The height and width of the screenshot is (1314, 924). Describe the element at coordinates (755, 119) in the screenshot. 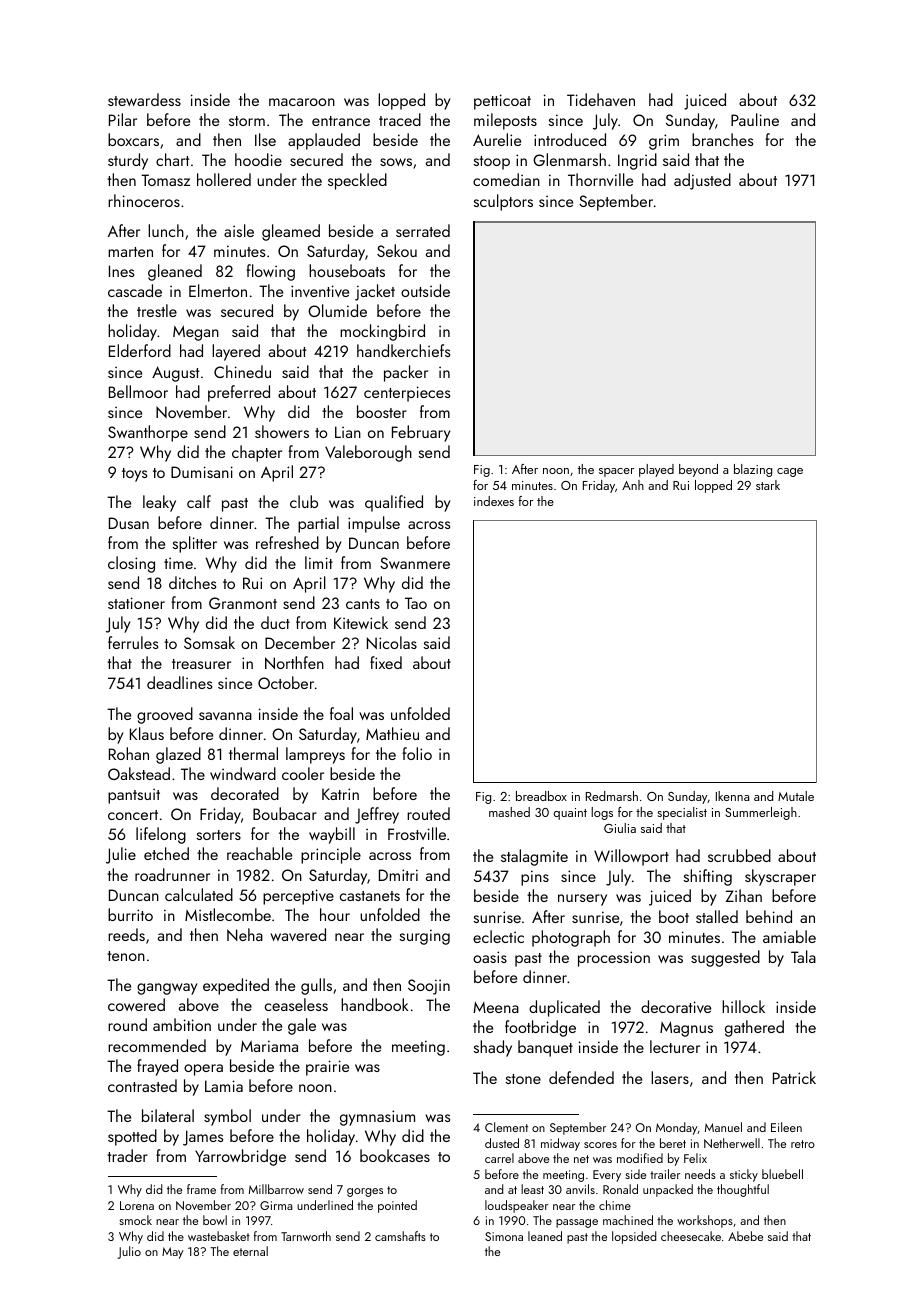

I see `Pauline` at that location.
